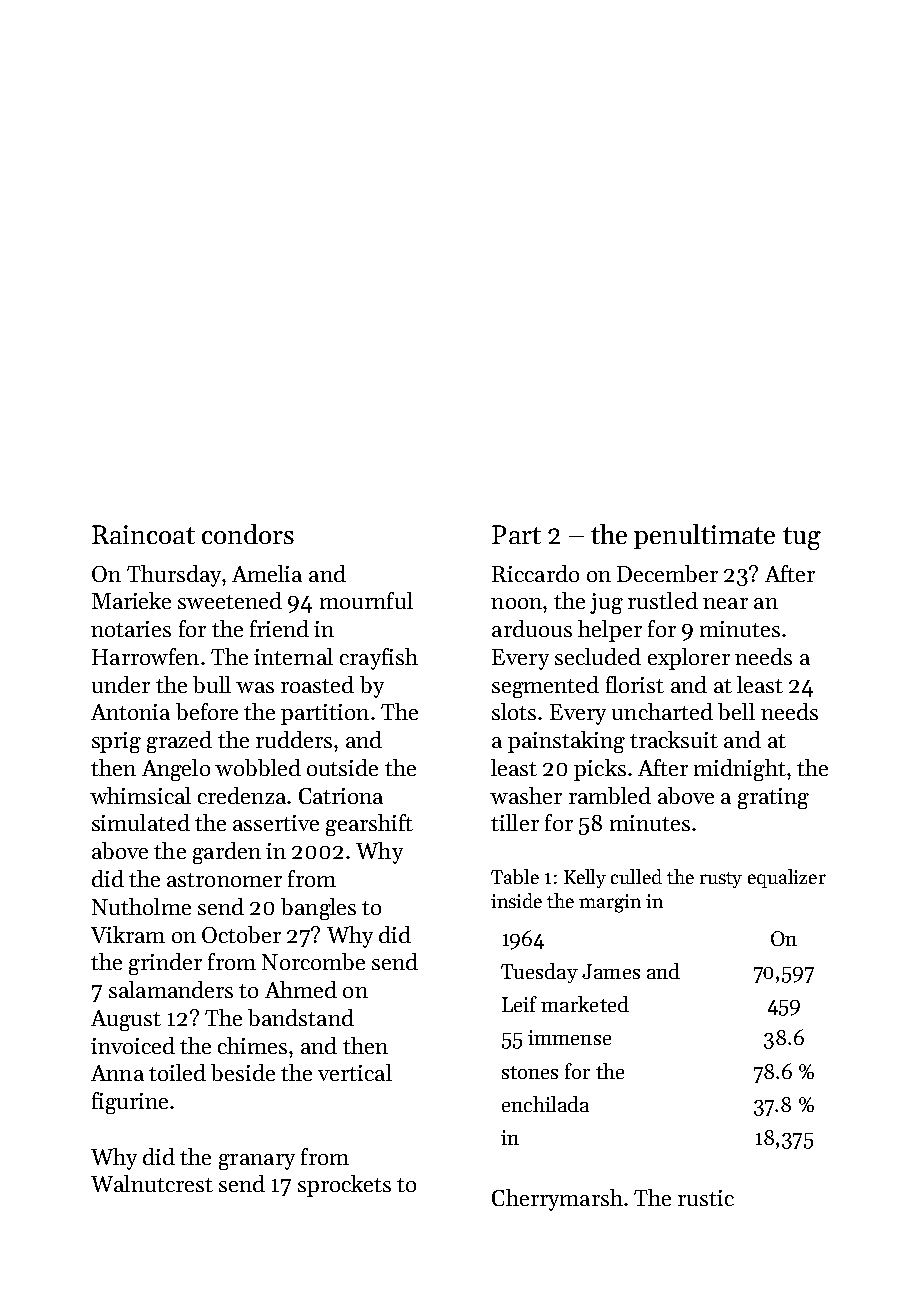 The height and width of the screenshot is (1311, 924). Describe the element at coordinates (519, 1004) in the screenshot. I see `Leif` at that location.
